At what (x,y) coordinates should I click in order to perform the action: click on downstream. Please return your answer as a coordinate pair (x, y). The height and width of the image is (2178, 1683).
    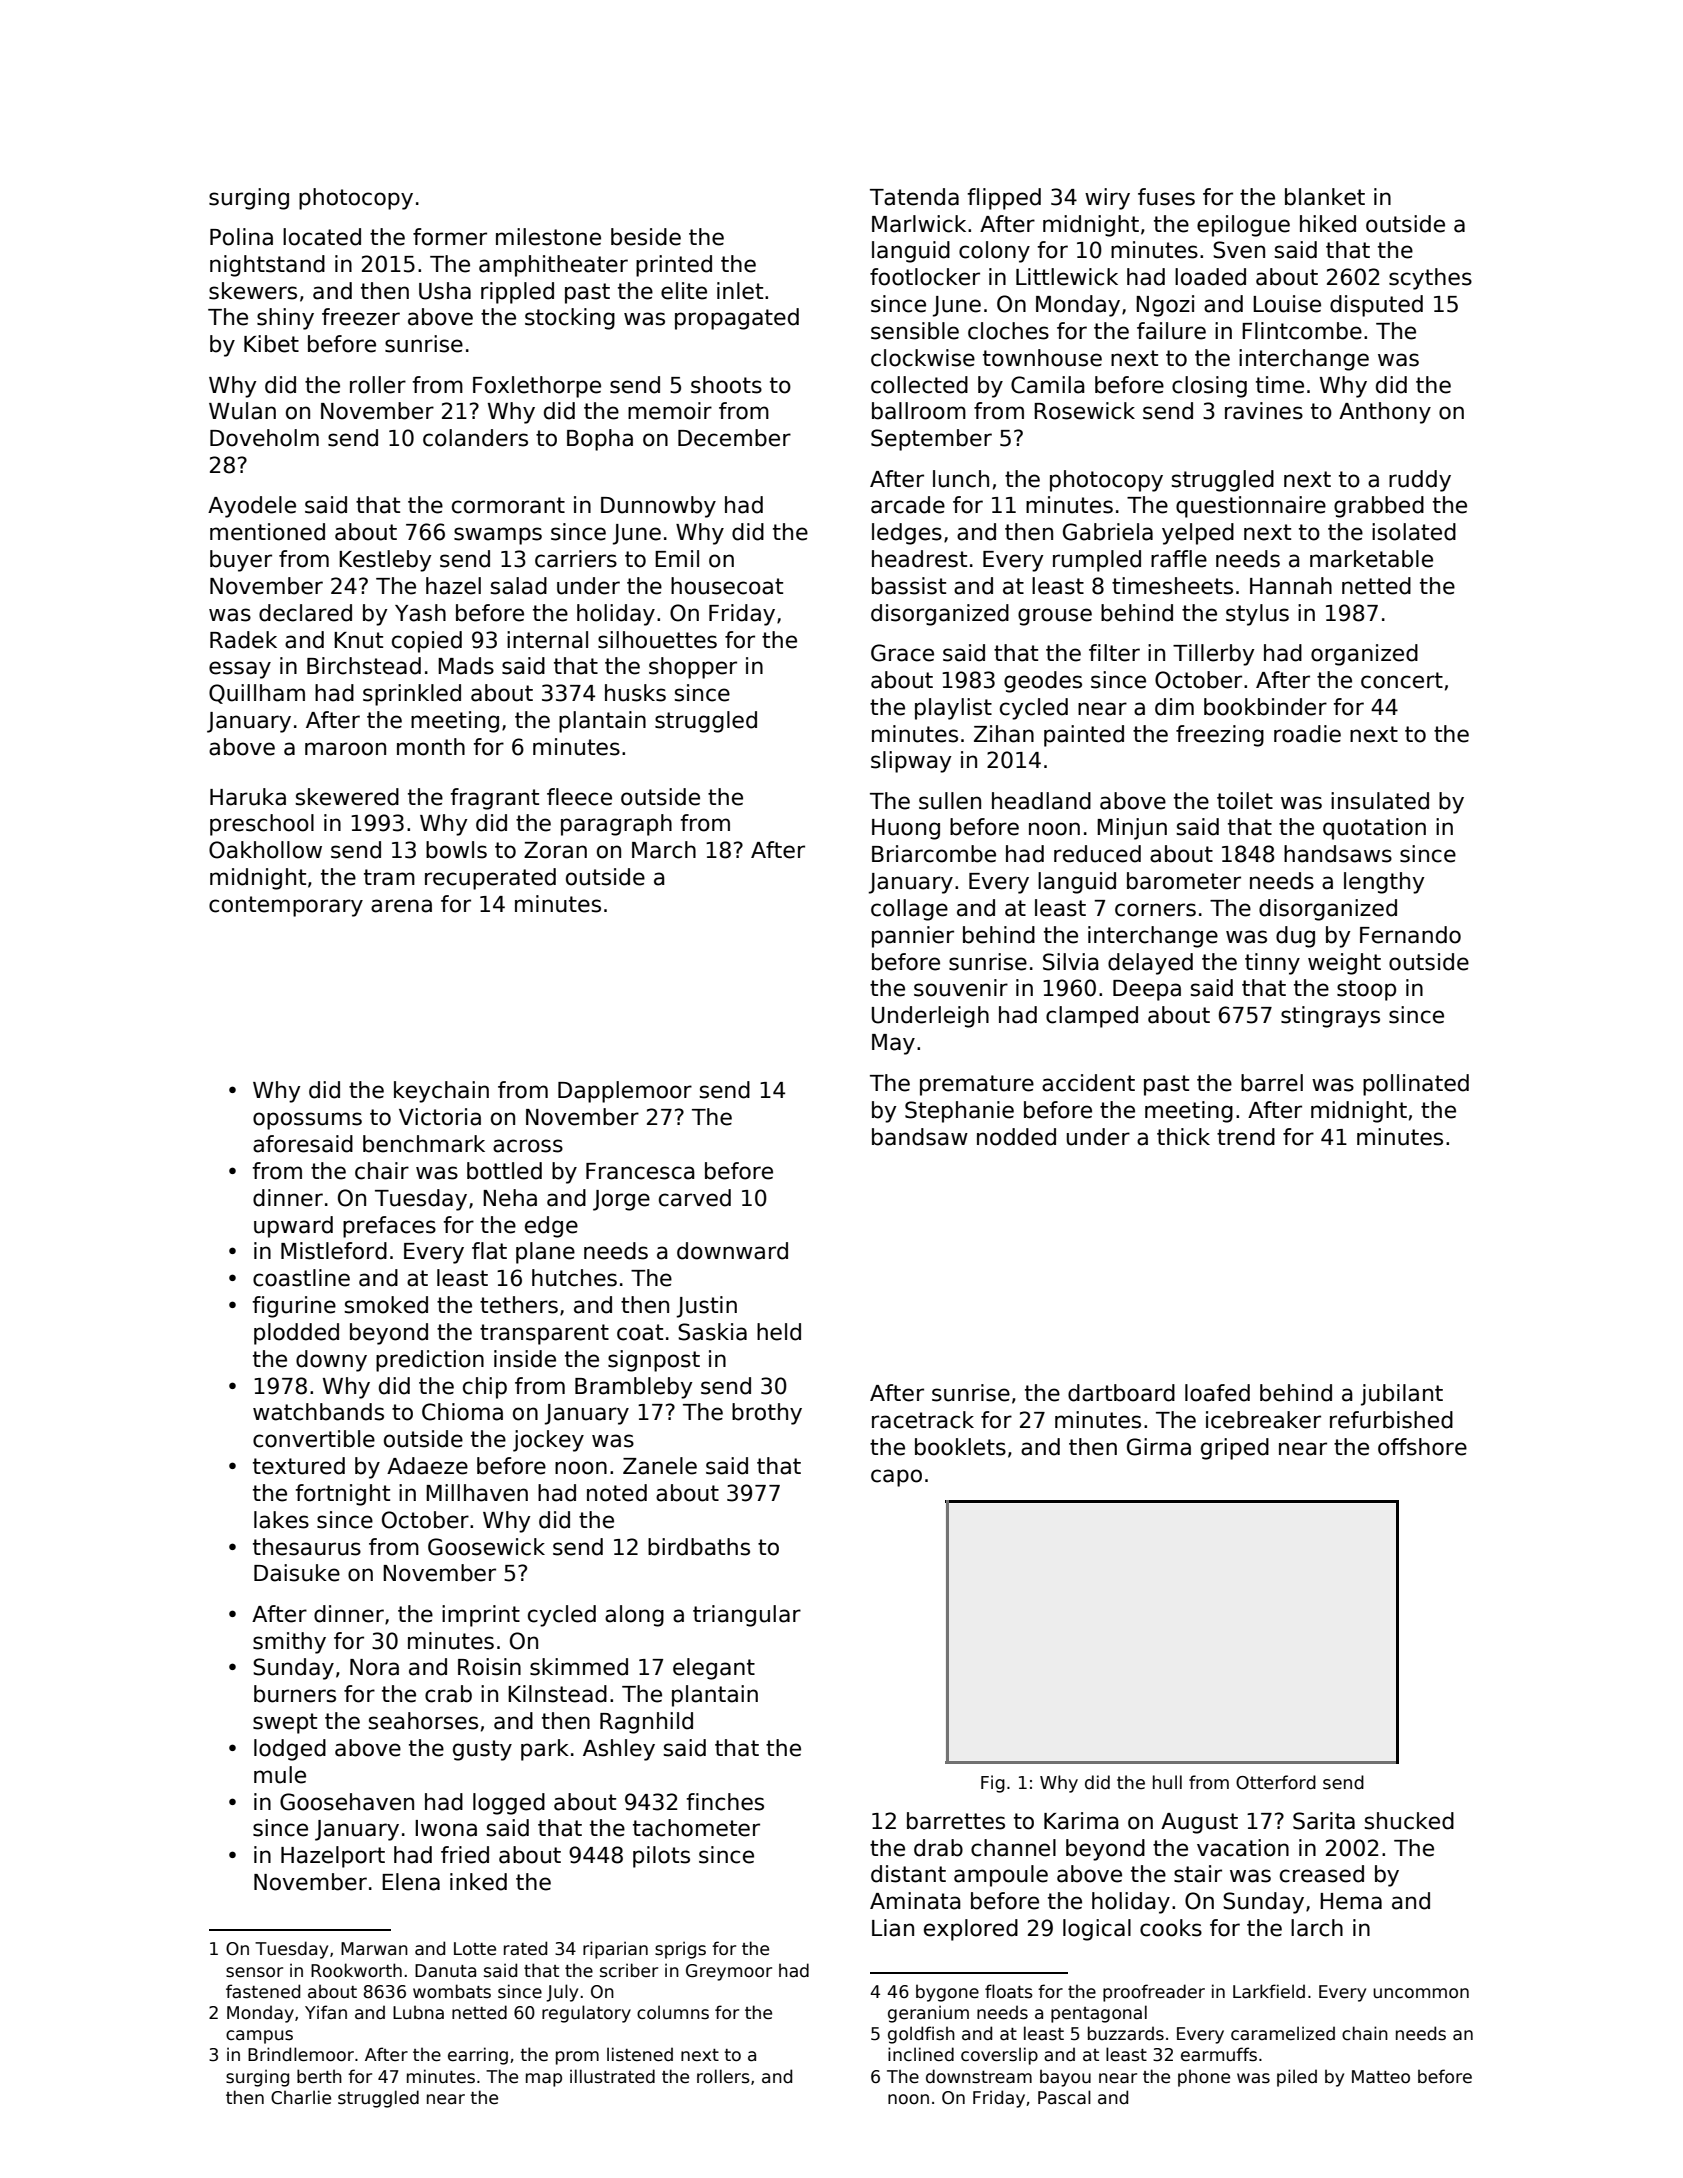
    Looking at the image, I should click on (979, 2076).
